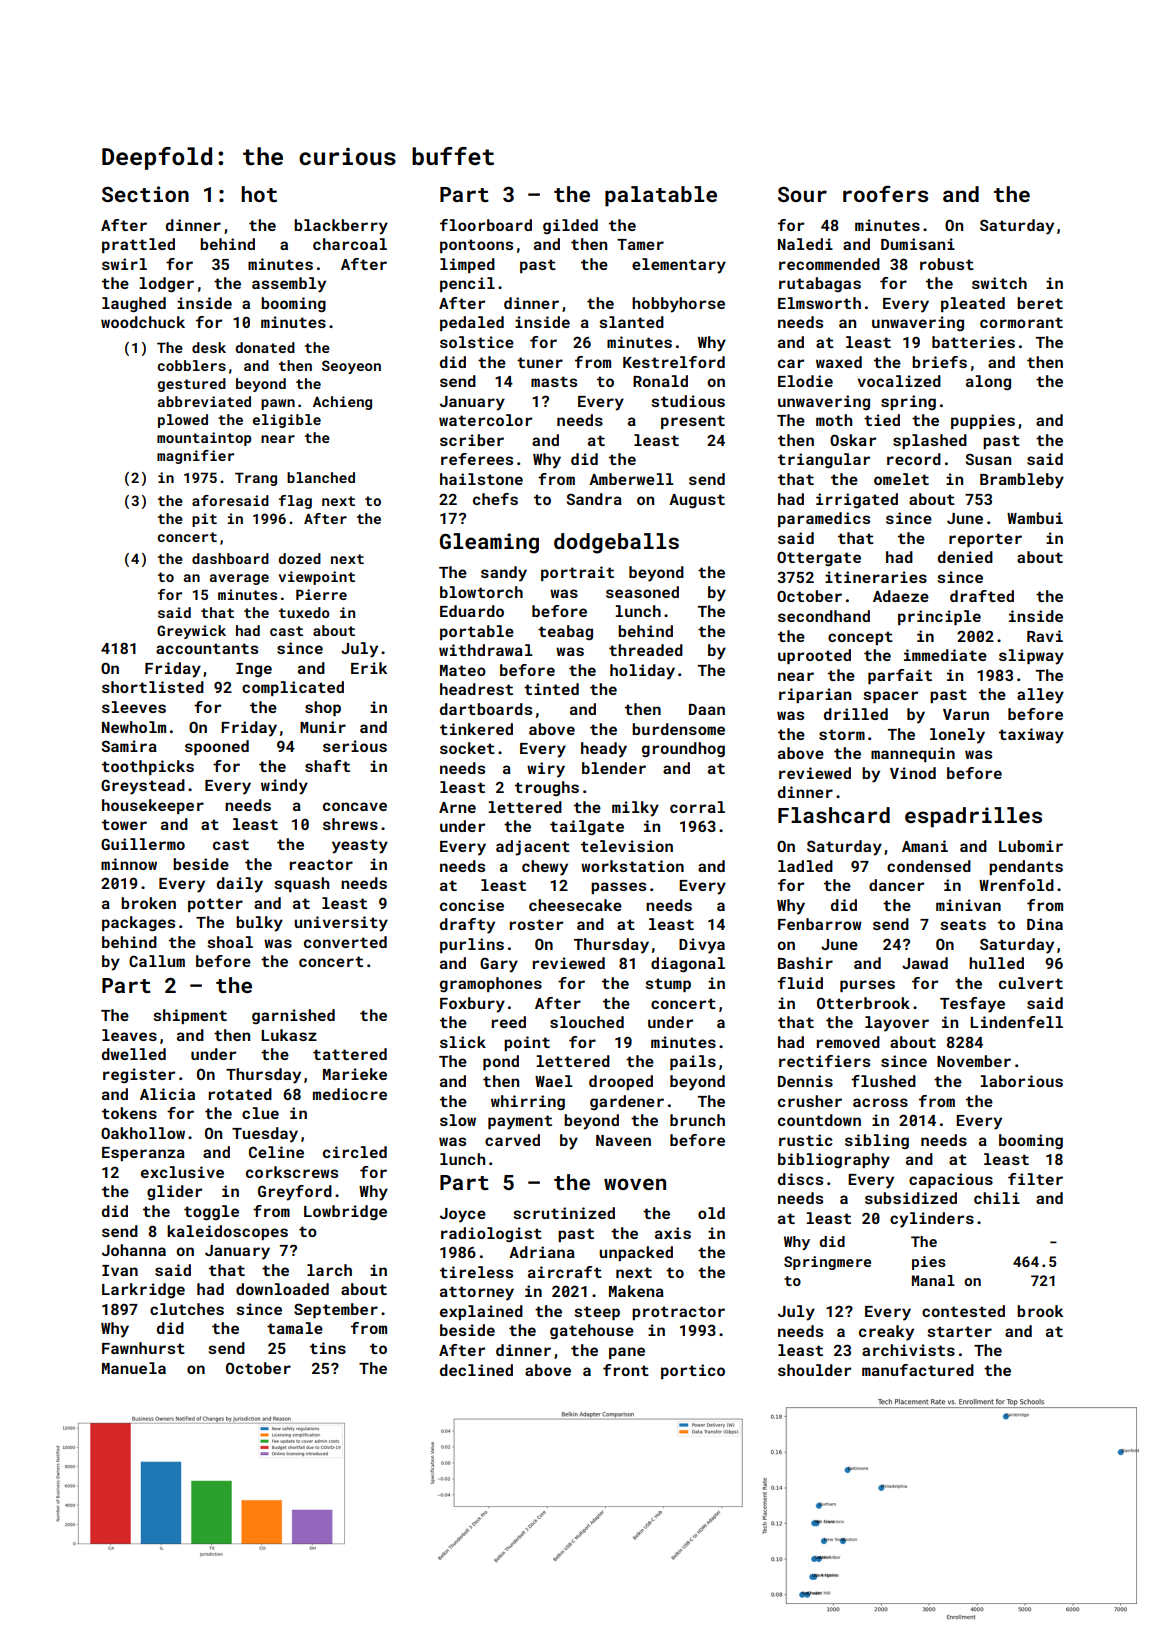  Describe the element at coordinates (463, 1215) in the document. I see `Joyce` at that location.
